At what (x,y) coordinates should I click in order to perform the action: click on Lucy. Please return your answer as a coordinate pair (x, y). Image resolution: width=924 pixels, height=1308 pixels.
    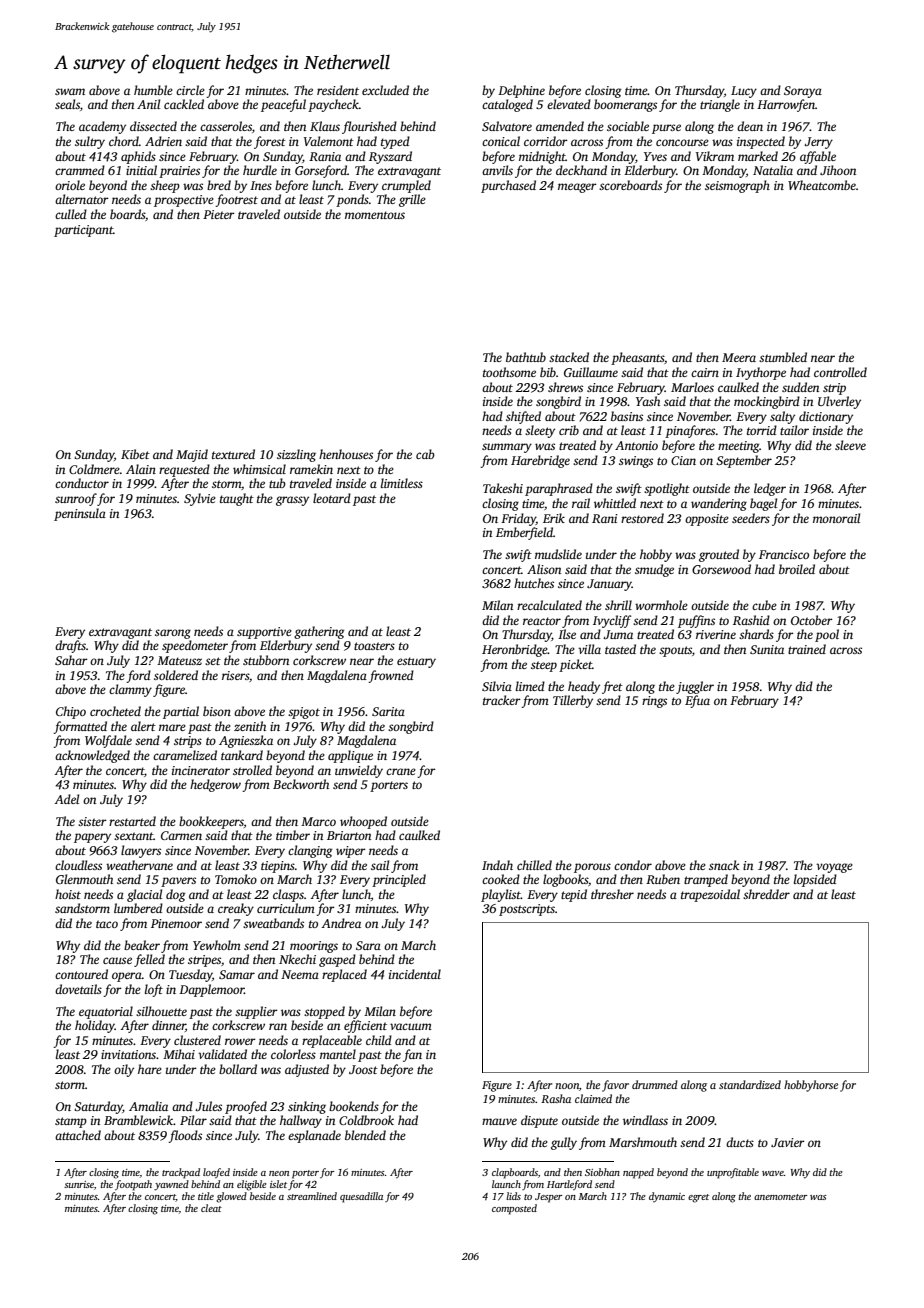
    Looking at the image, I should click on (744, 92).
